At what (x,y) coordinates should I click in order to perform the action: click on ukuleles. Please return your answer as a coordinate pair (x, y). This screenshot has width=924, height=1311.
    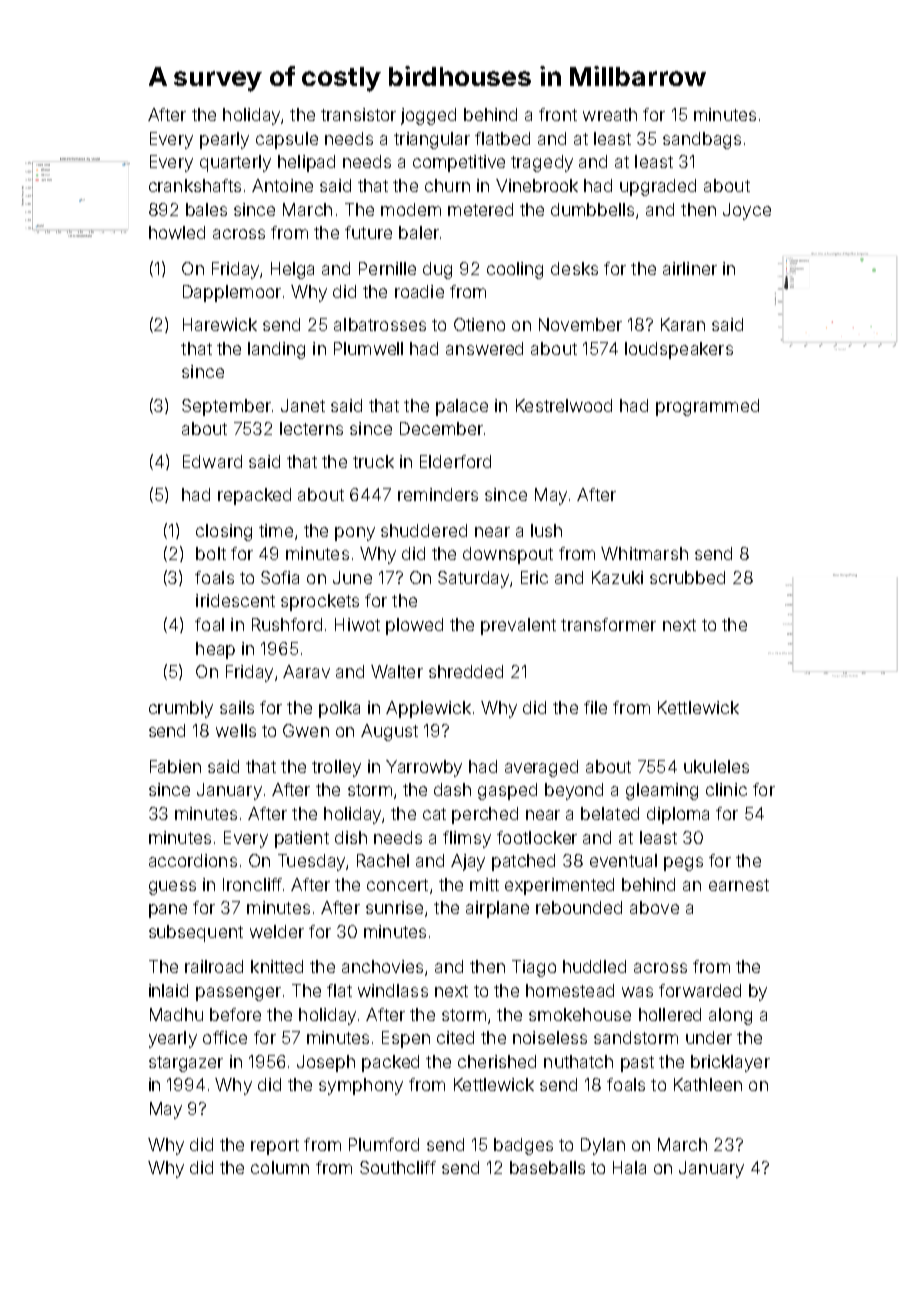
    Looking at the image, I should click on (716, 766).
